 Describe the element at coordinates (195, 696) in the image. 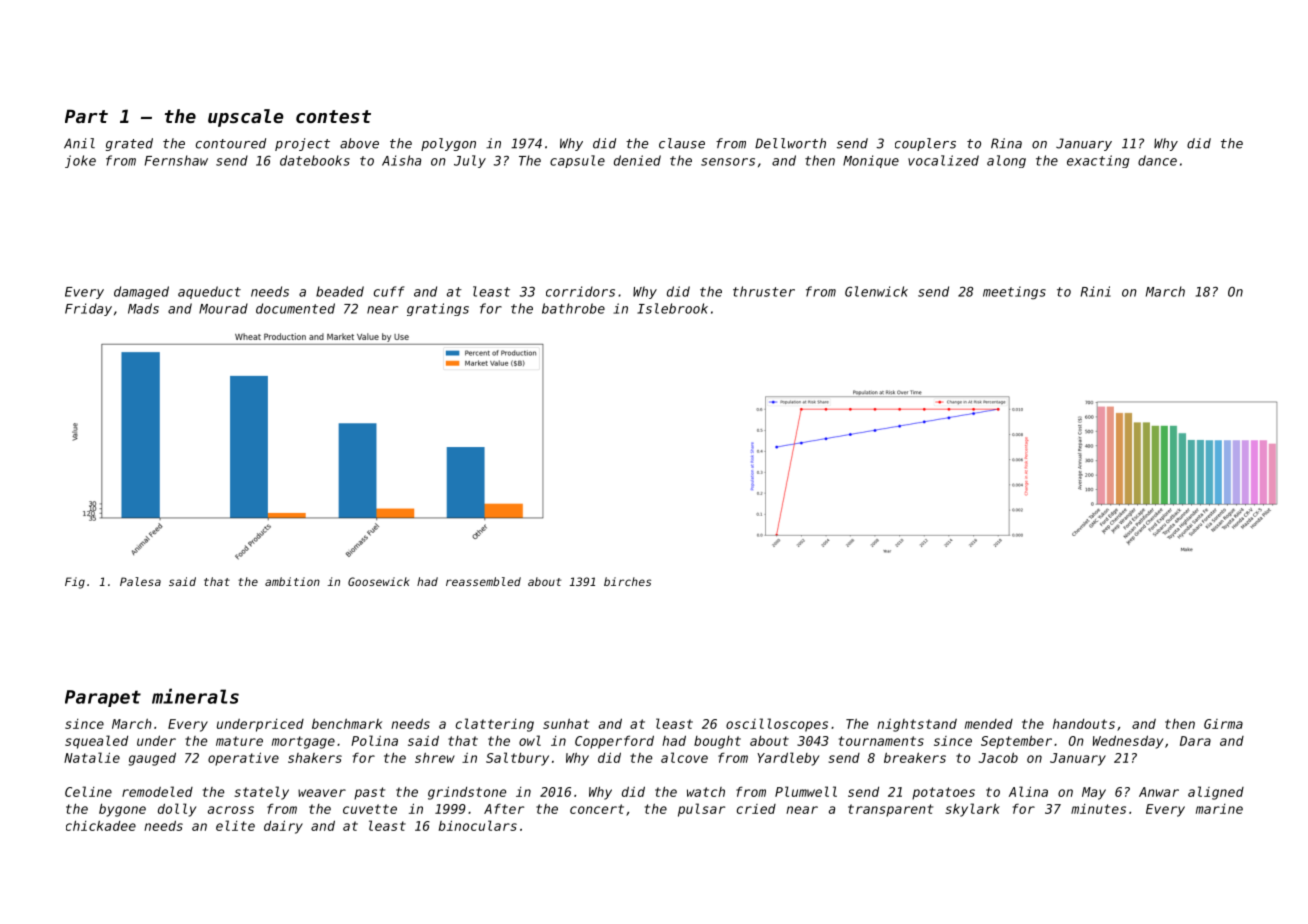

I see `minerals` at that location.
